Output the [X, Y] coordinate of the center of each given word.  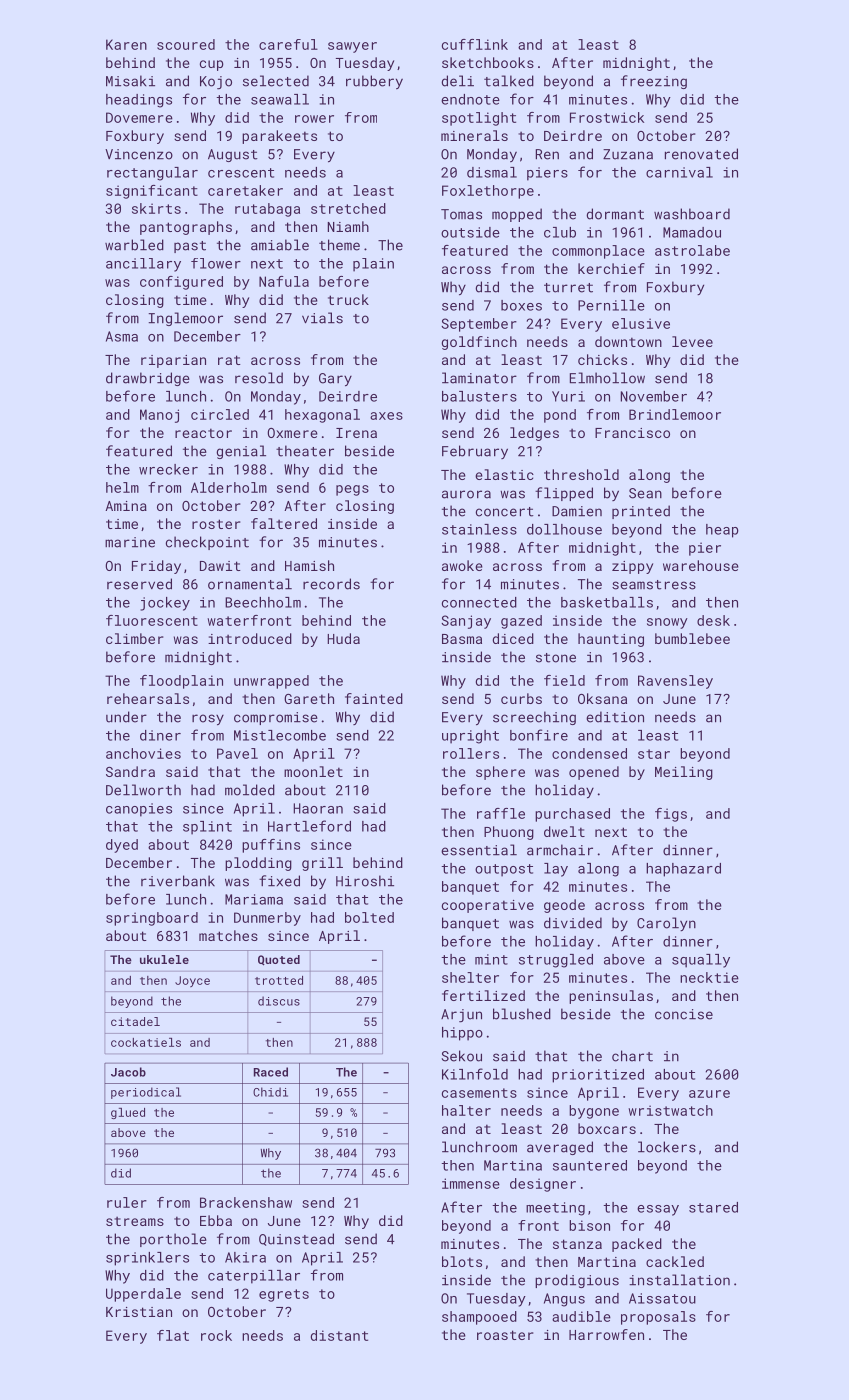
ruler [127, 1202]
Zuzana [628, 154]
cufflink [475, 44]
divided [573, 923]
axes [386, 416]
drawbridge [148, 379]
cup [212, 65]
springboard [152, 919]
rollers [471, 753]
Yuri [568, 396]
